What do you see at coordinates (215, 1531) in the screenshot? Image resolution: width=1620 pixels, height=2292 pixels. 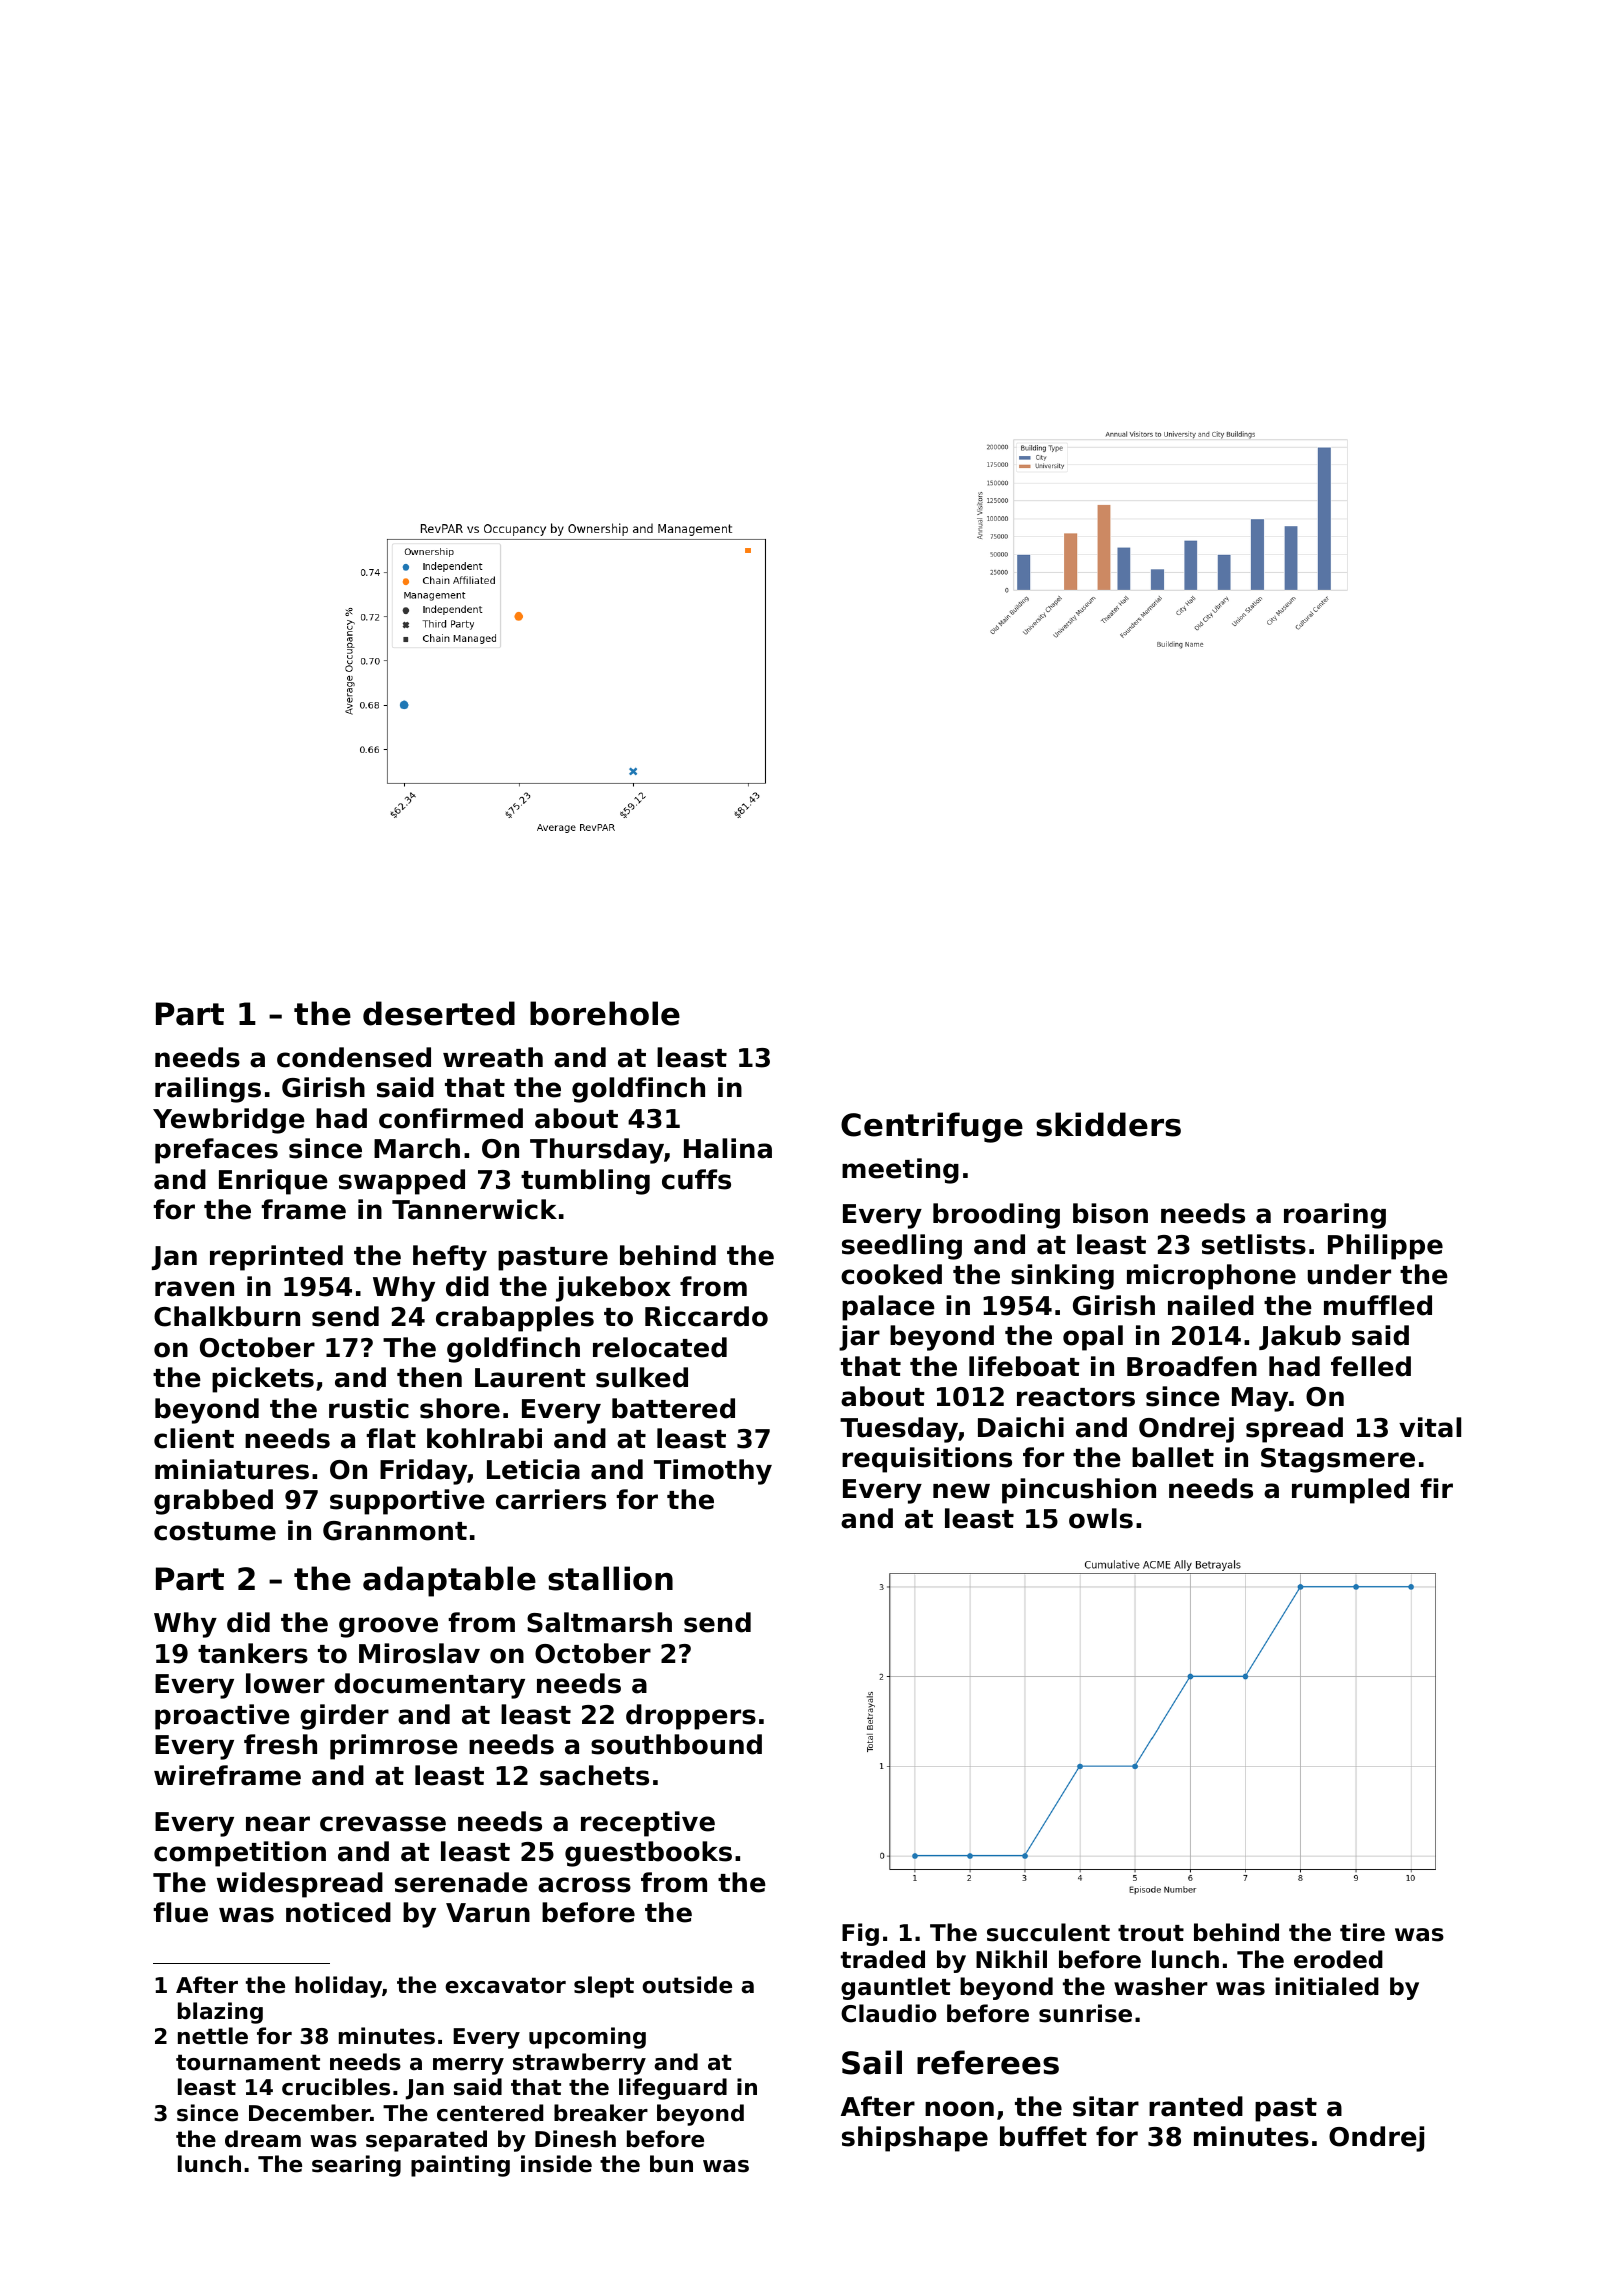 I see `costume` at bounding box center [215, 1531].
